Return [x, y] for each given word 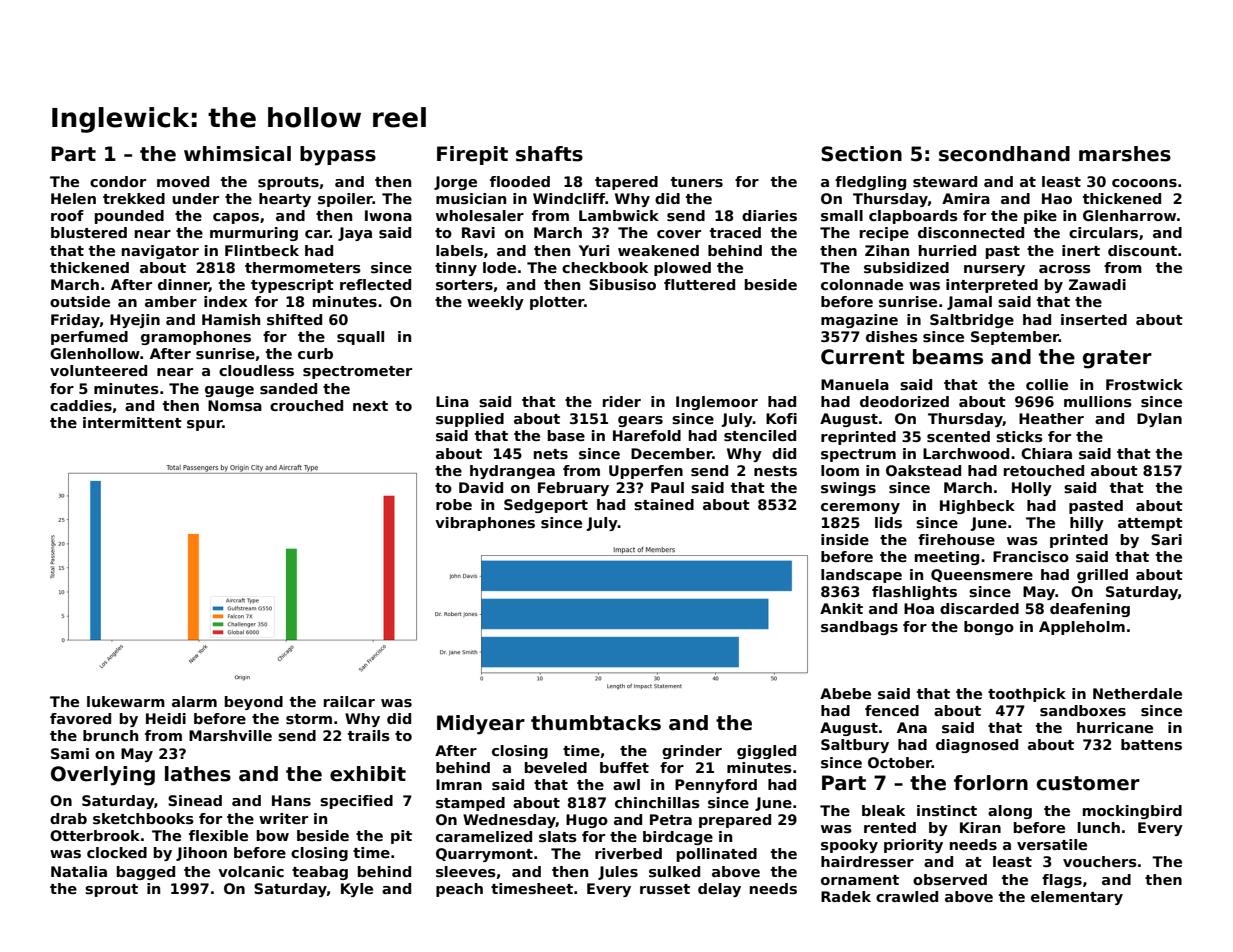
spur [205, 425]
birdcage [678, 838]
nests [775, 471]
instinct [947, 810]
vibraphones [485, 524]
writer [283, 818]
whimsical [237, 154]
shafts [549, 154]
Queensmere [982, 575]
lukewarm [126, 701]
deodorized [904, 401]
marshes [1125, 154]
